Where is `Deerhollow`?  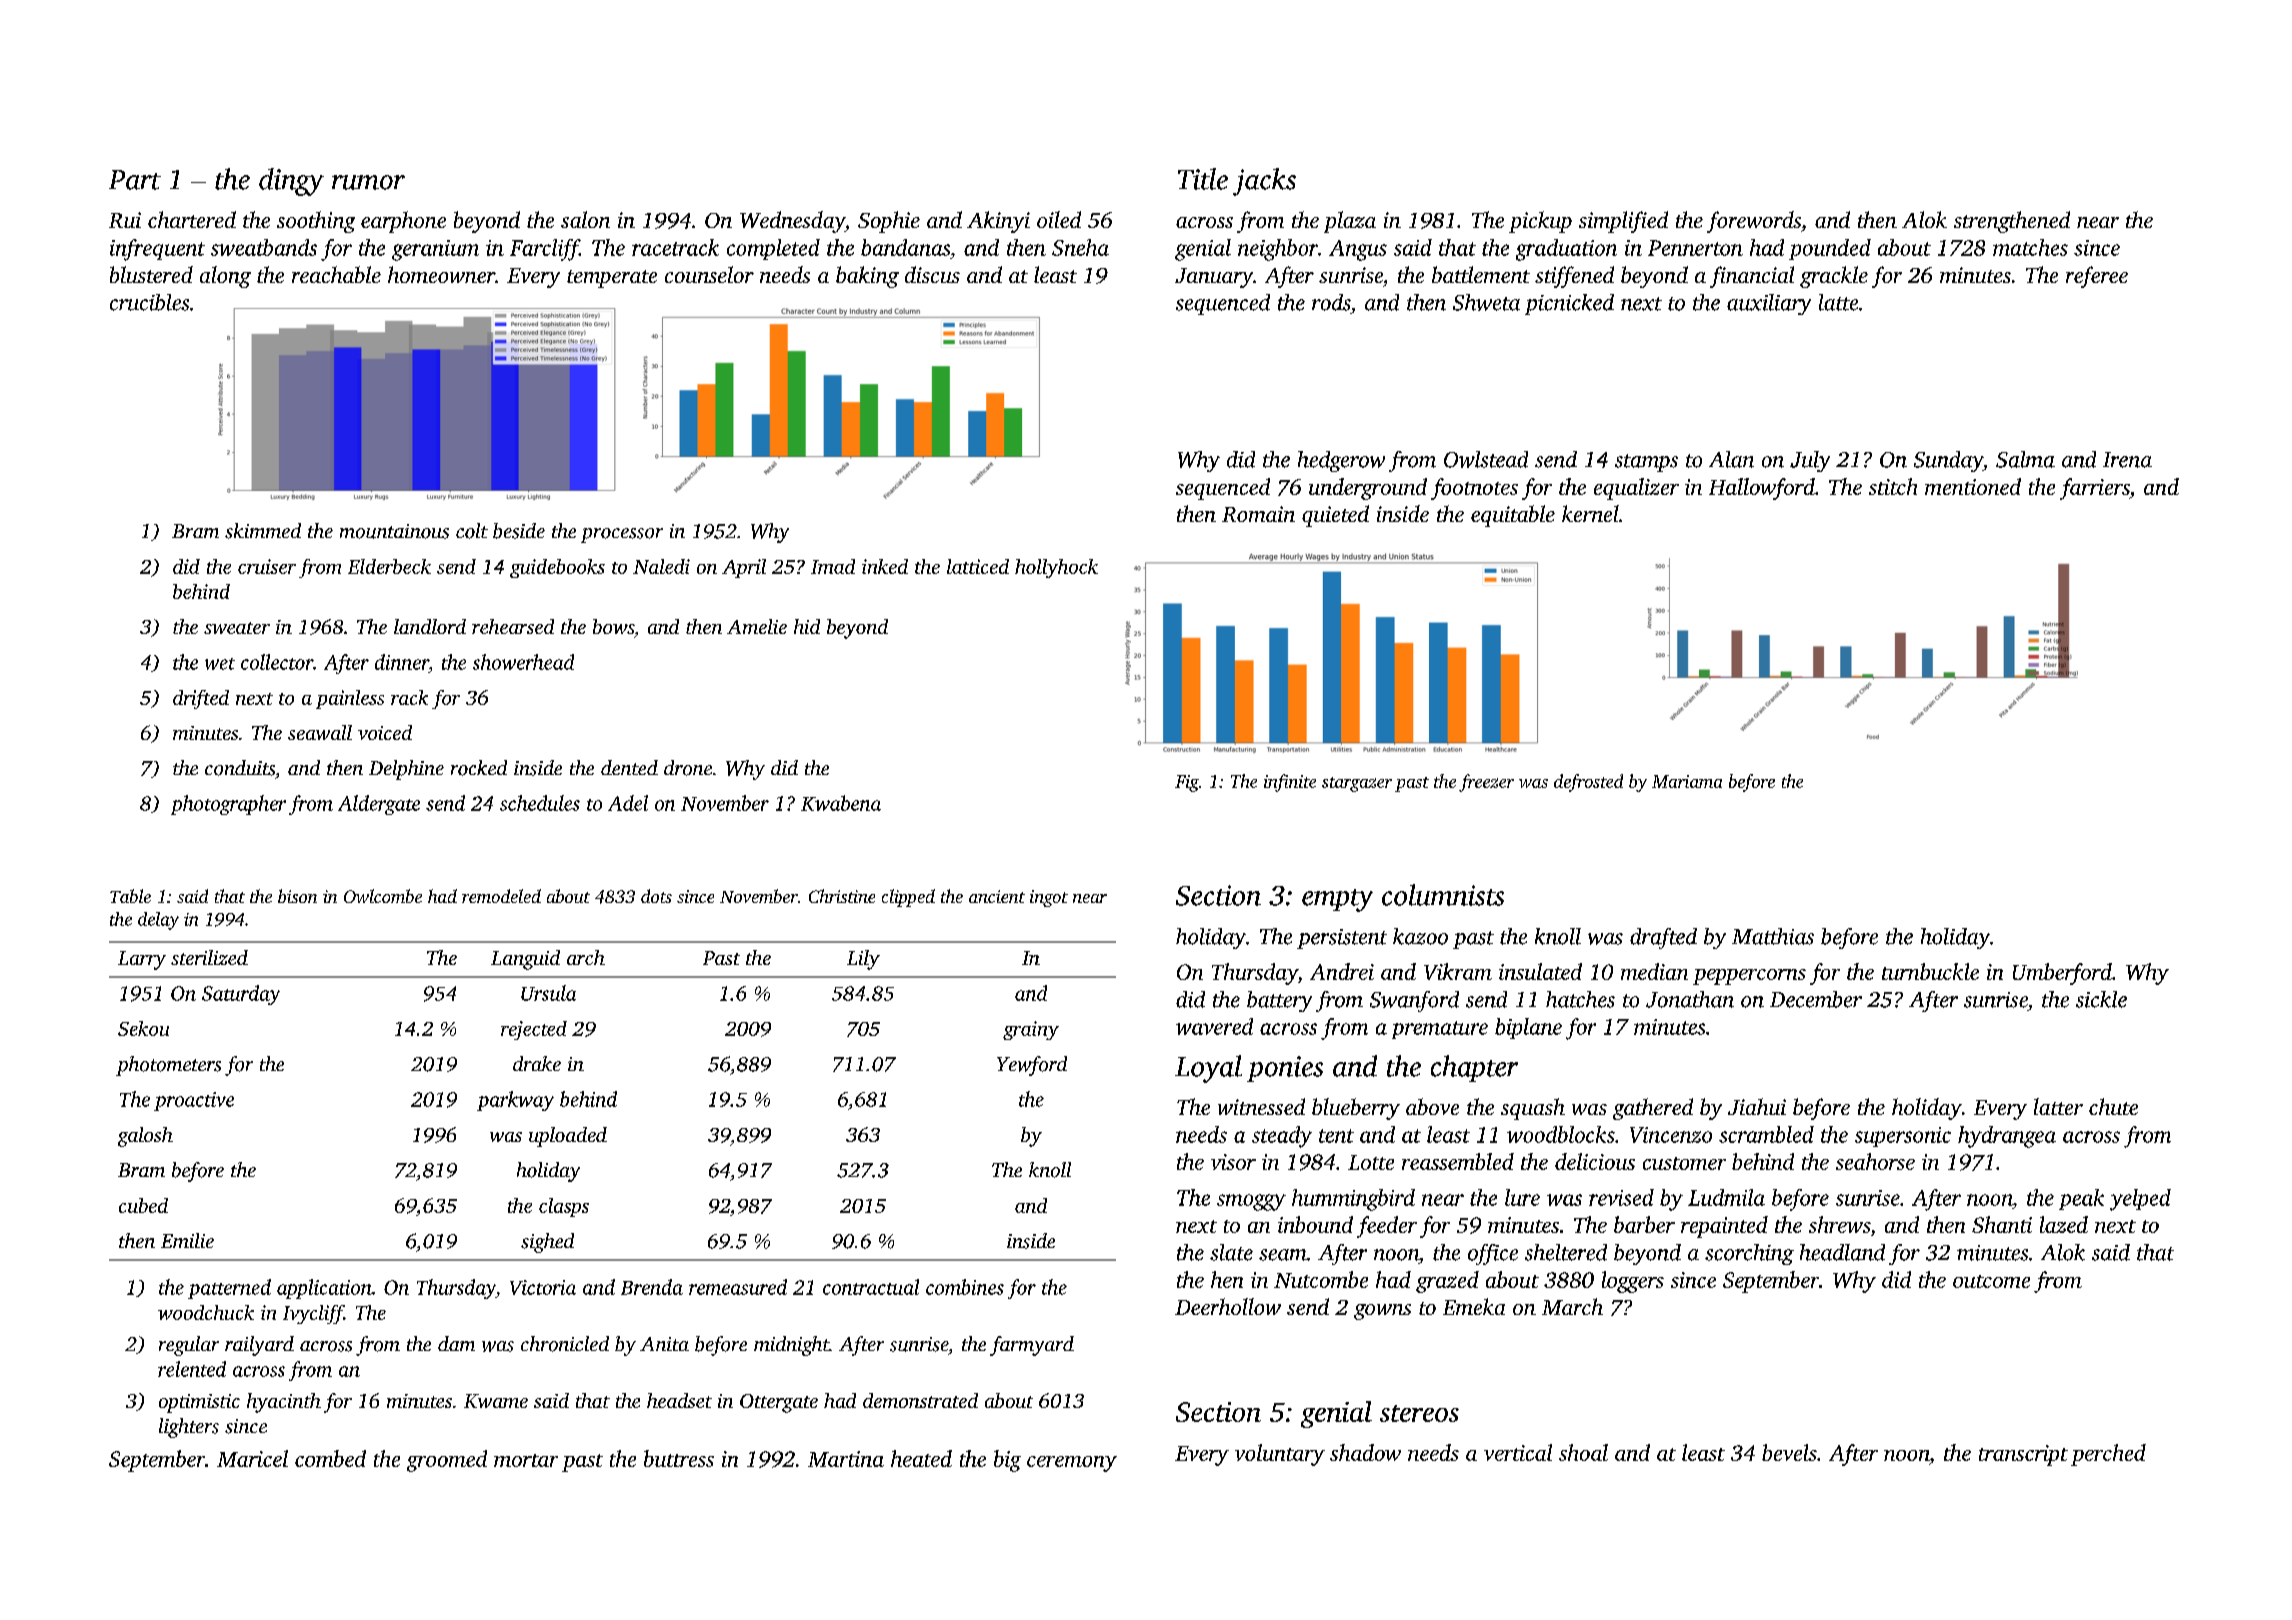
Deerhollow is located at coordinates (1228, 1306).
